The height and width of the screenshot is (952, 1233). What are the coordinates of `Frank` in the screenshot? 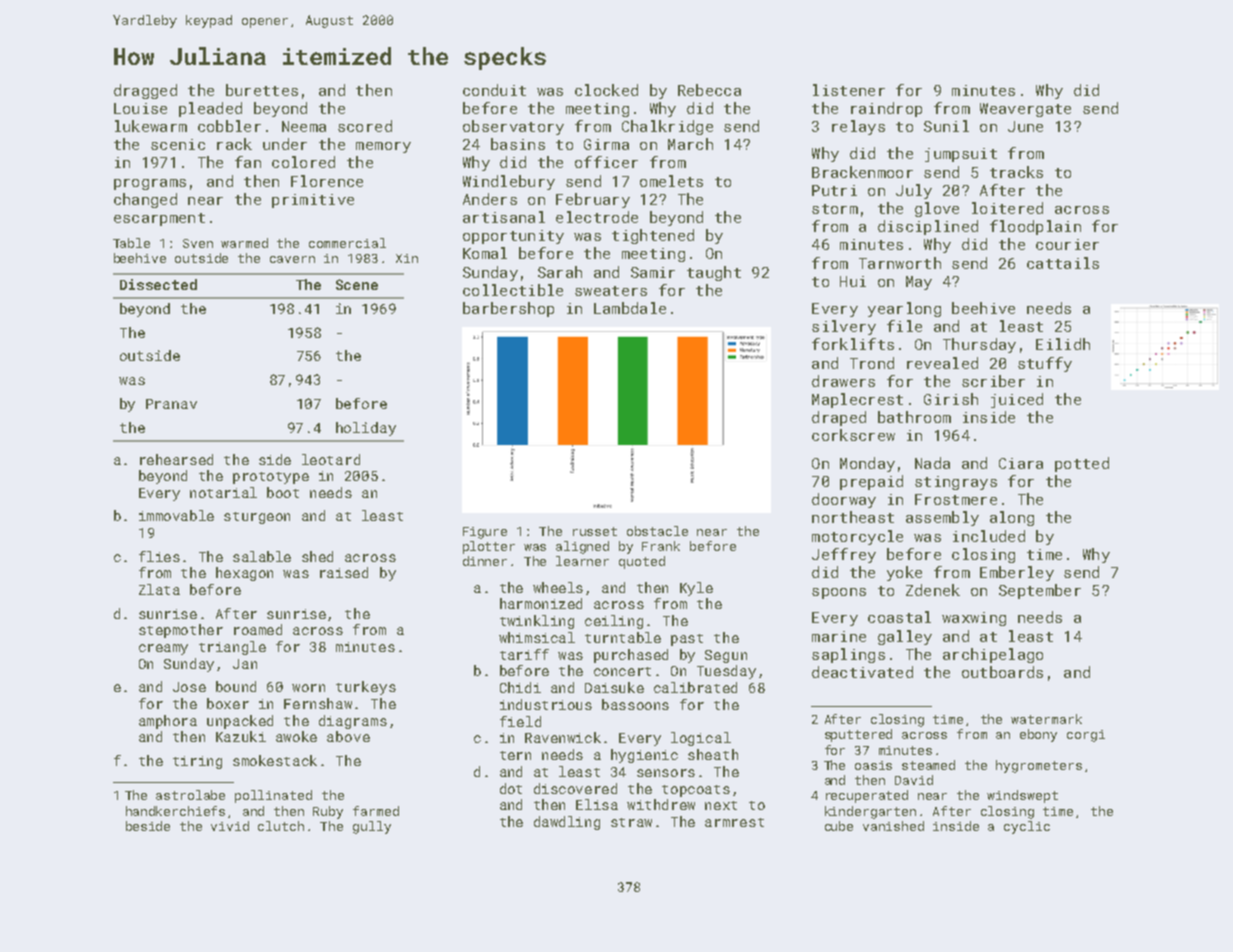 It's located at (661, 546).
